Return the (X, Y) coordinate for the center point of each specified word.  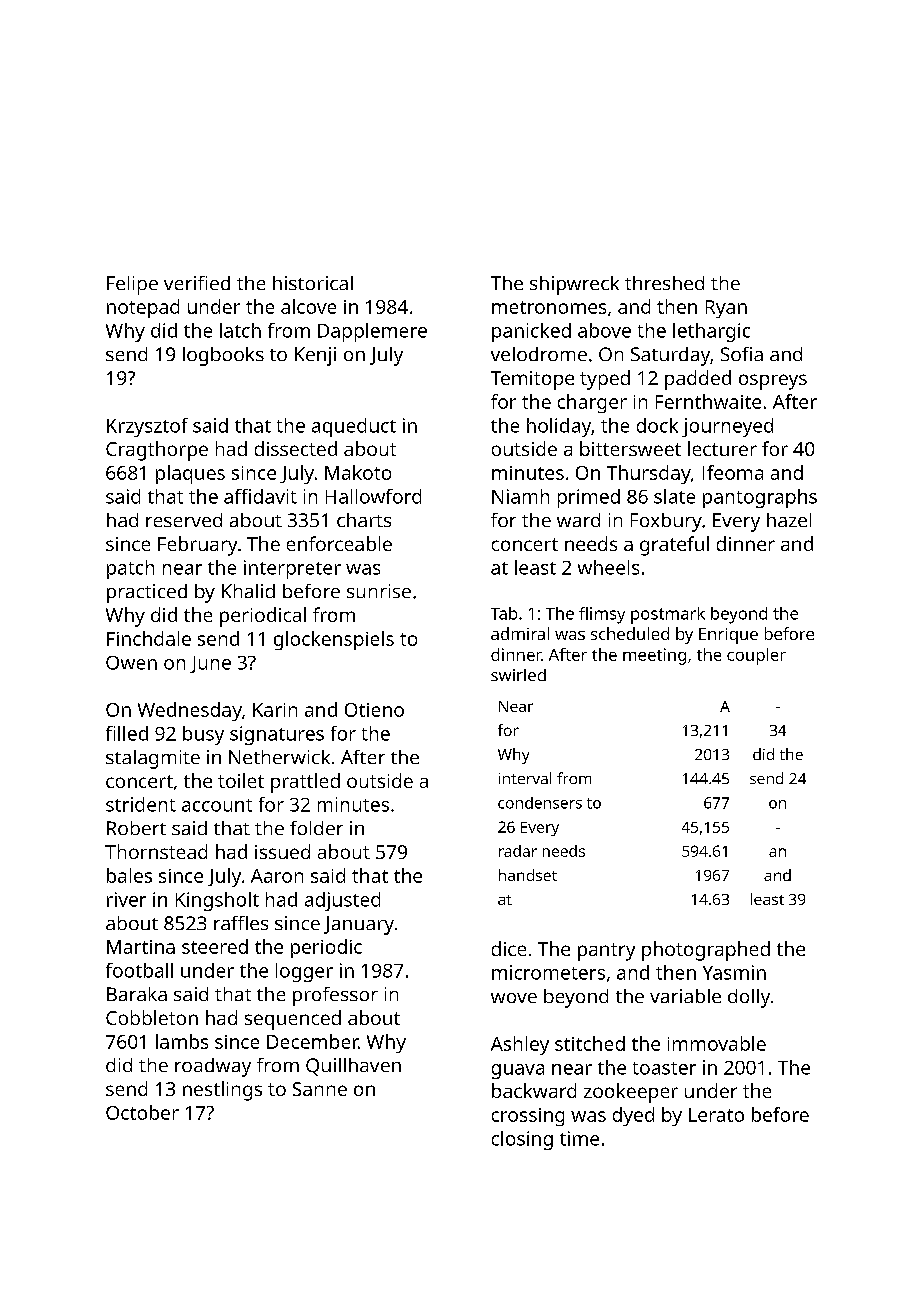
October (142, 1112)
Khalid (248, 591)
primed (589, 498)
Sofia (742, 354)
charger (592, 403)
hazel (789, 520)
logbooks (223, 356)
